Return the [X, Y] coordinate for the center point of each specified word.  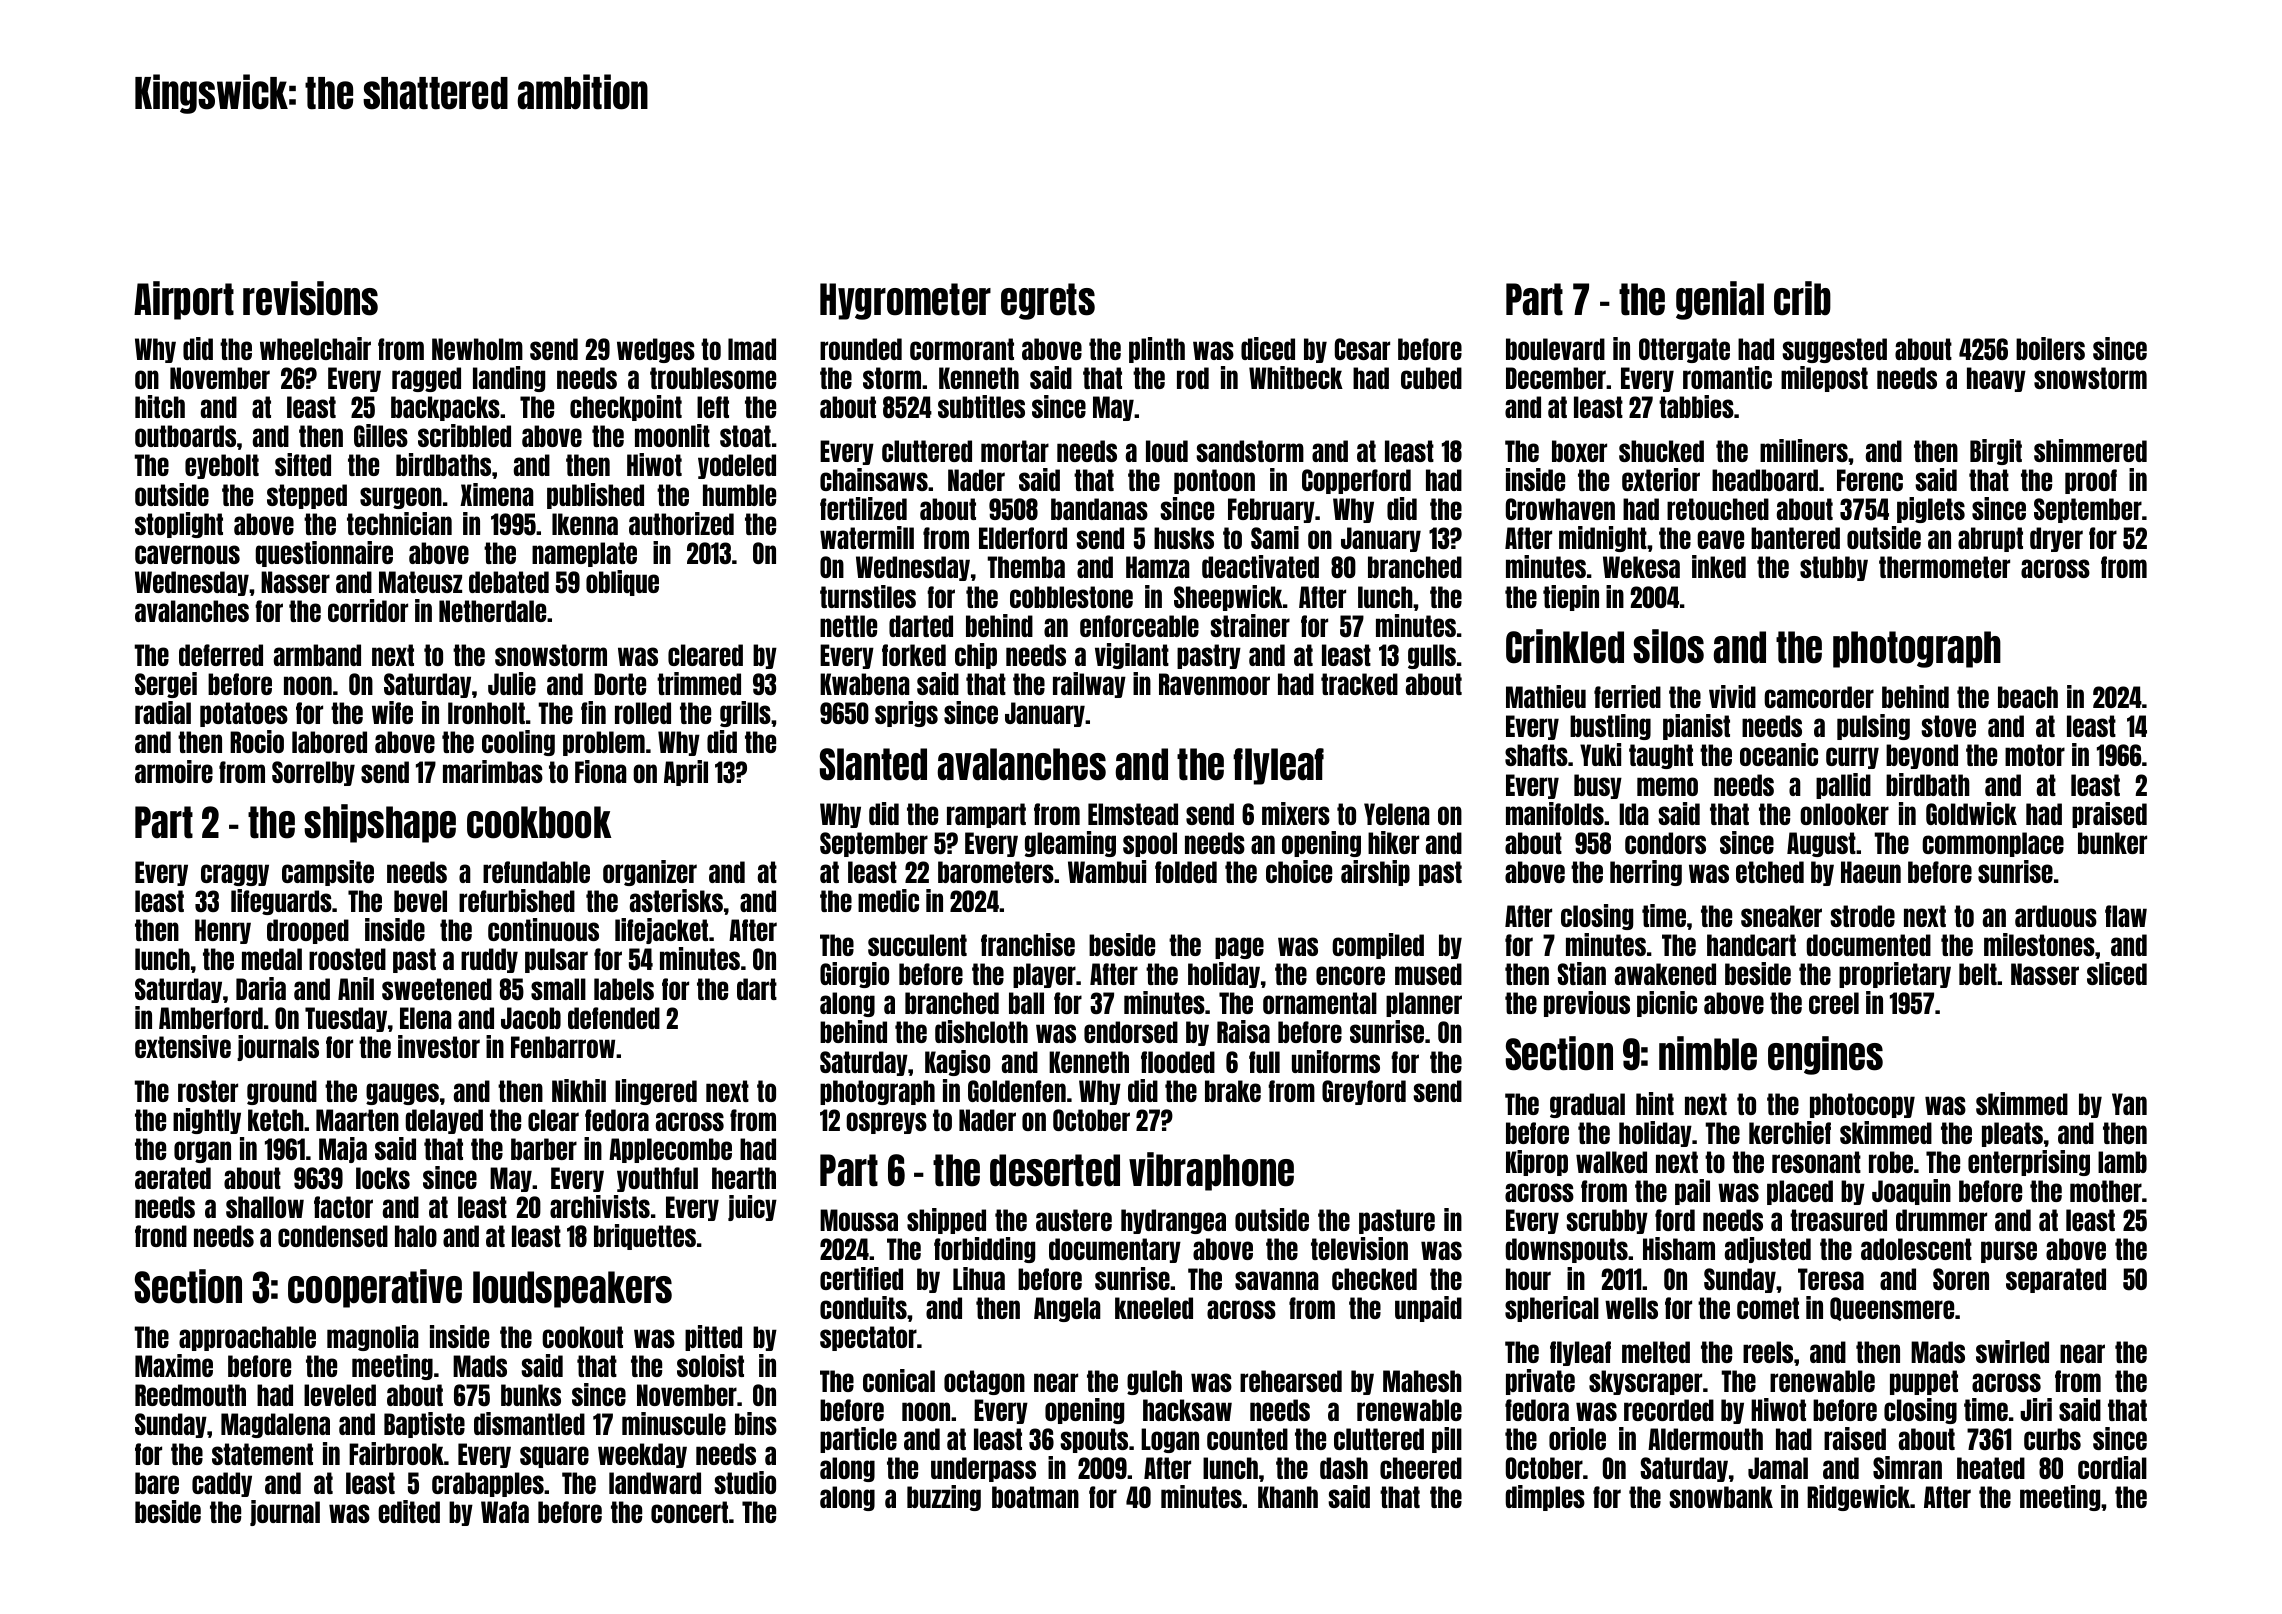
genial [1720, 300]
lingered [656, 1092]
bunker [2112, 843]
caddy [222, 1484]
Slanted [873, 764]
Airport [184, 300]
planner [1424, 1004]
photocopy [1862, 1105]
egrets [1048, 301]
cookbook [539, 822]
